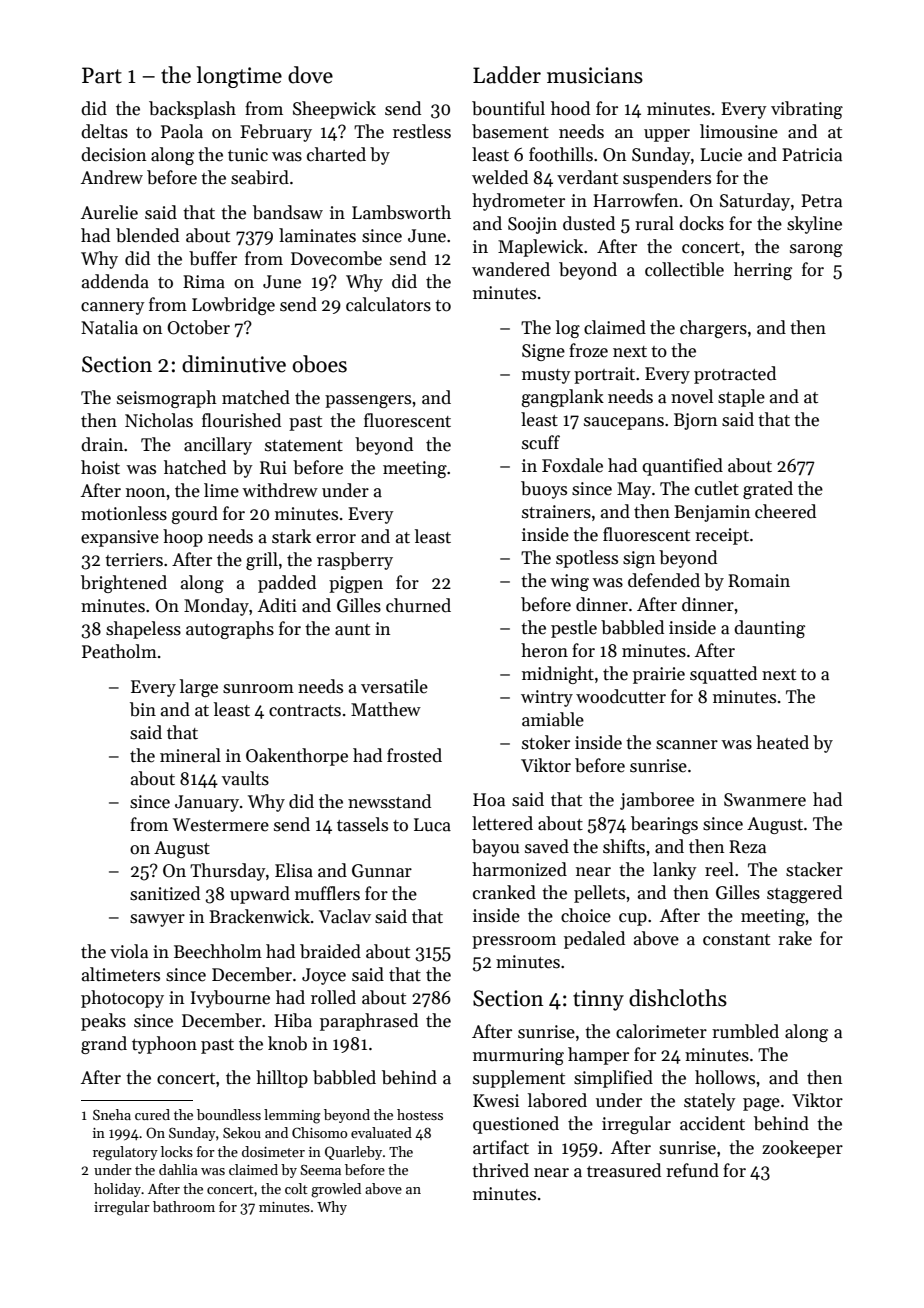  I want to click on deltas, so click(104, 131).
